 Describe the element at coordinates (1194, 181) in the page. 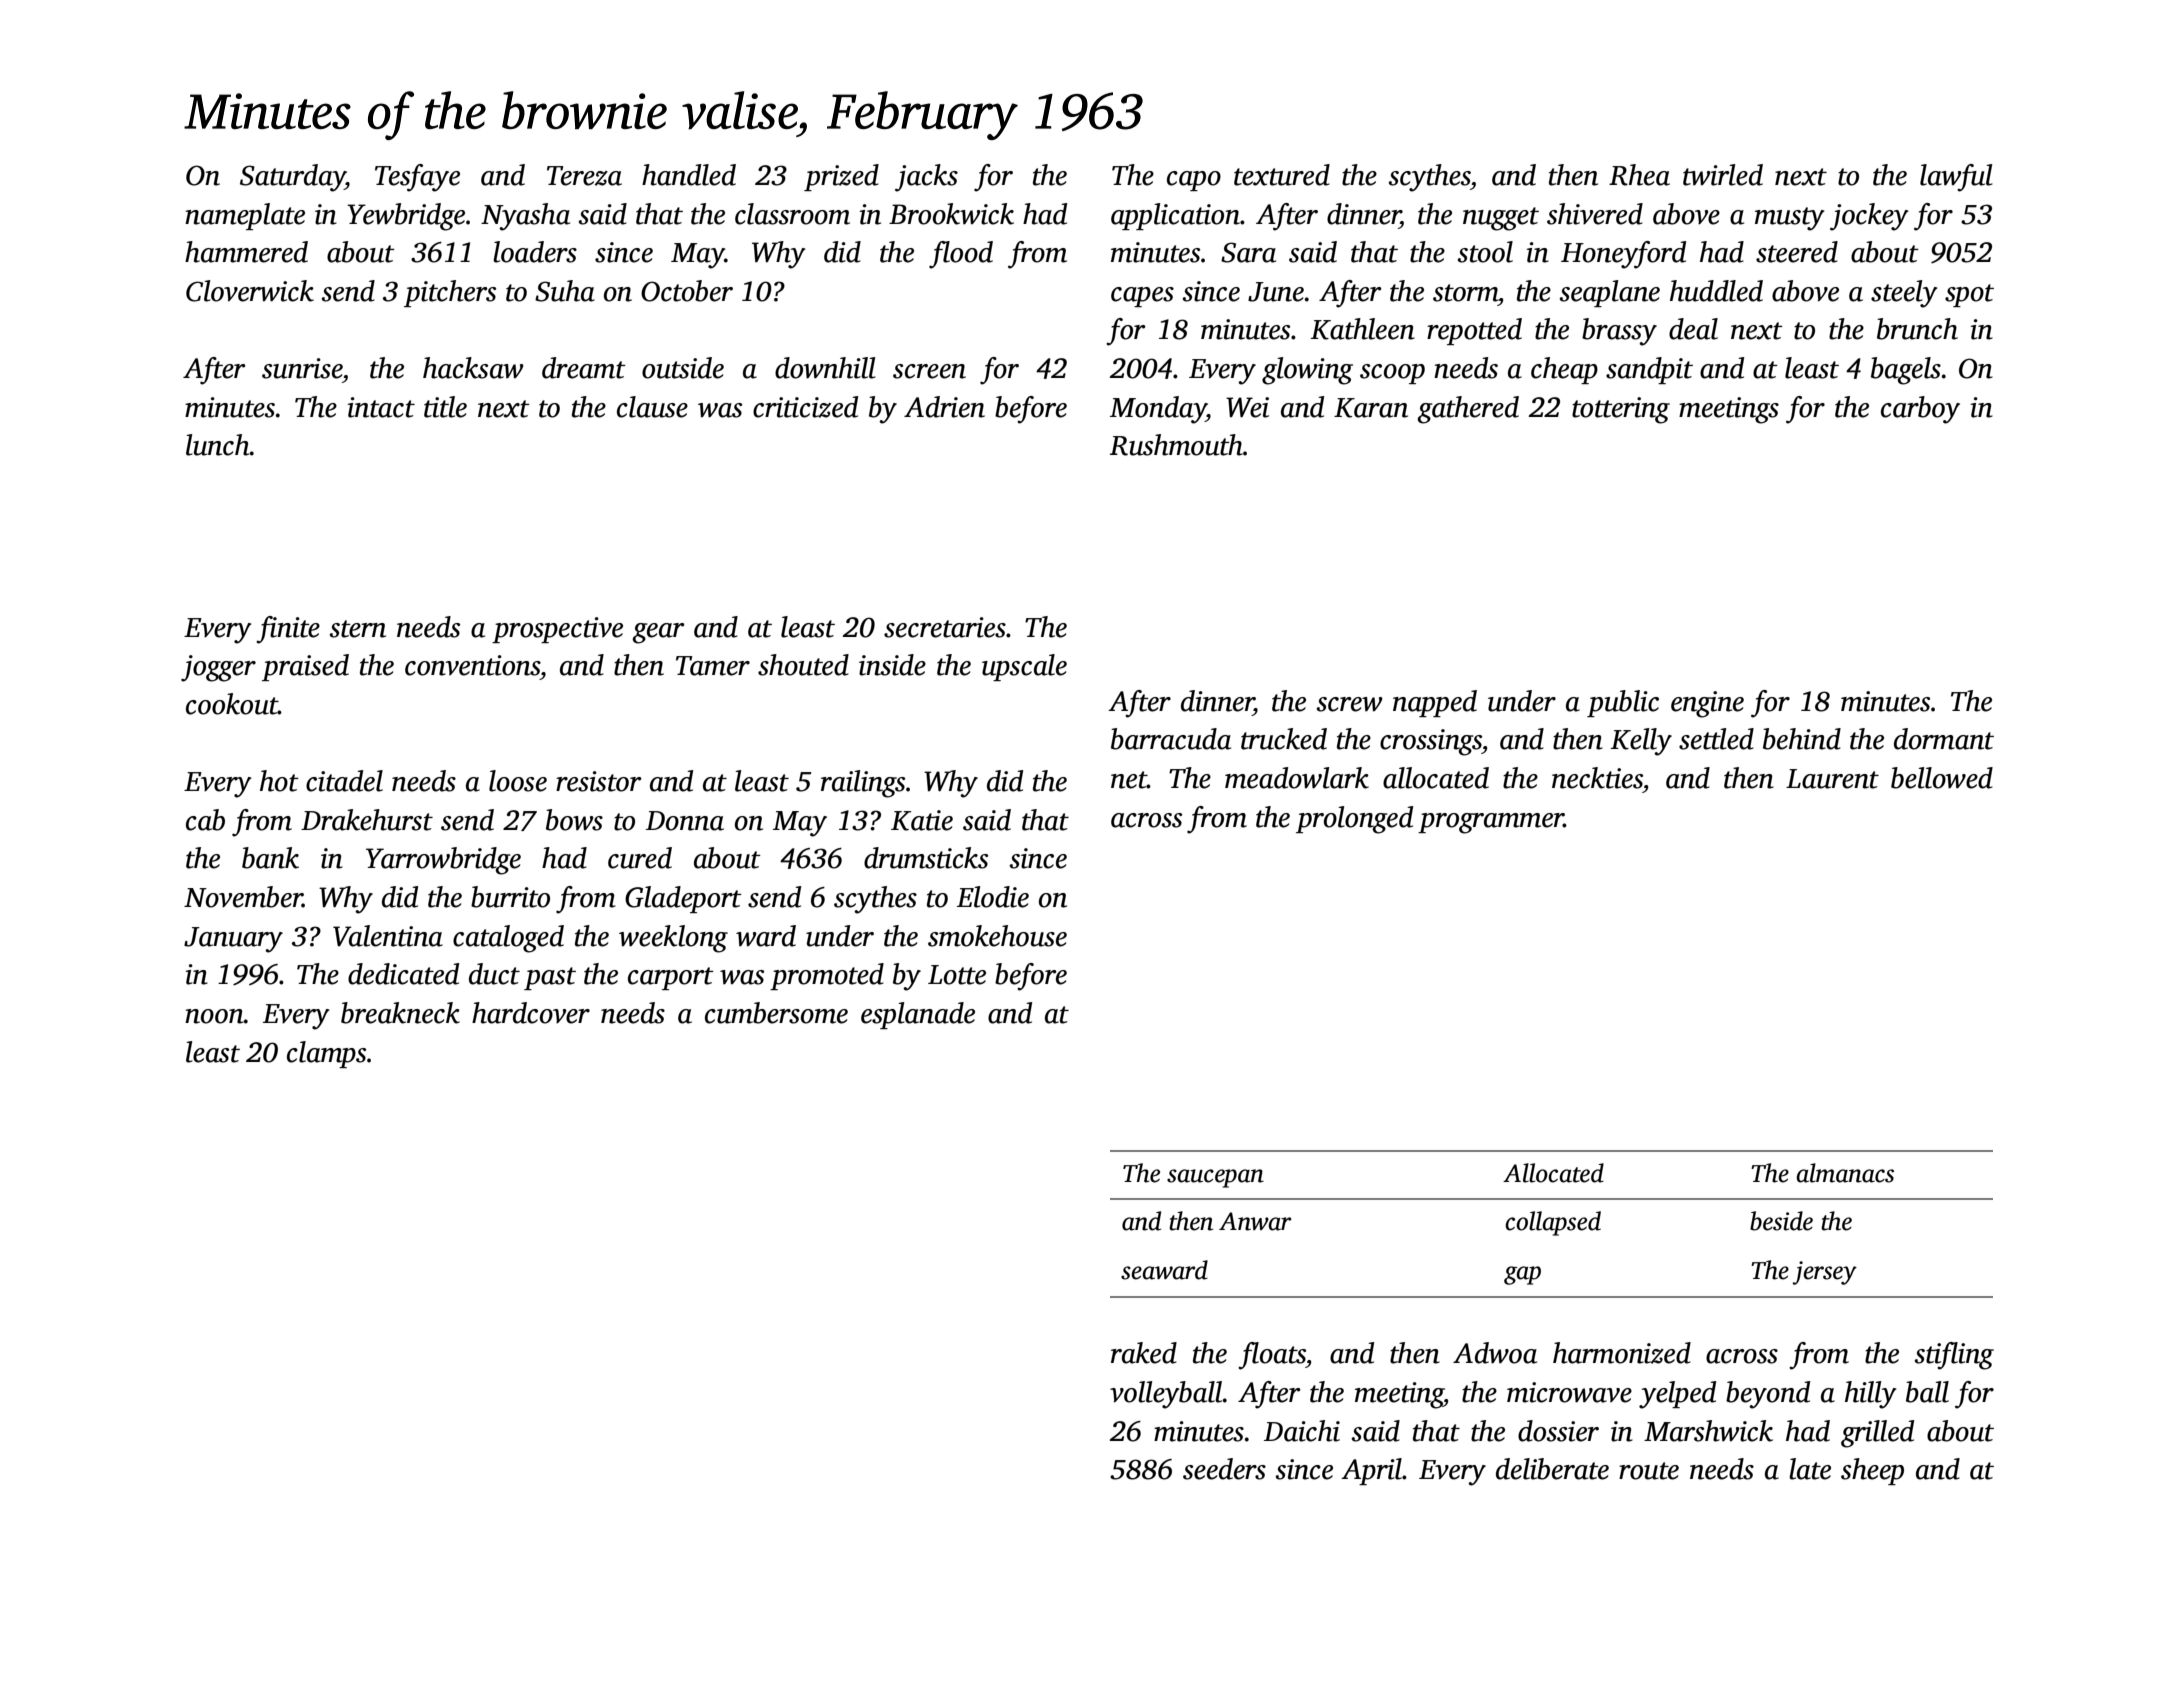

I see `capo` at that location.
